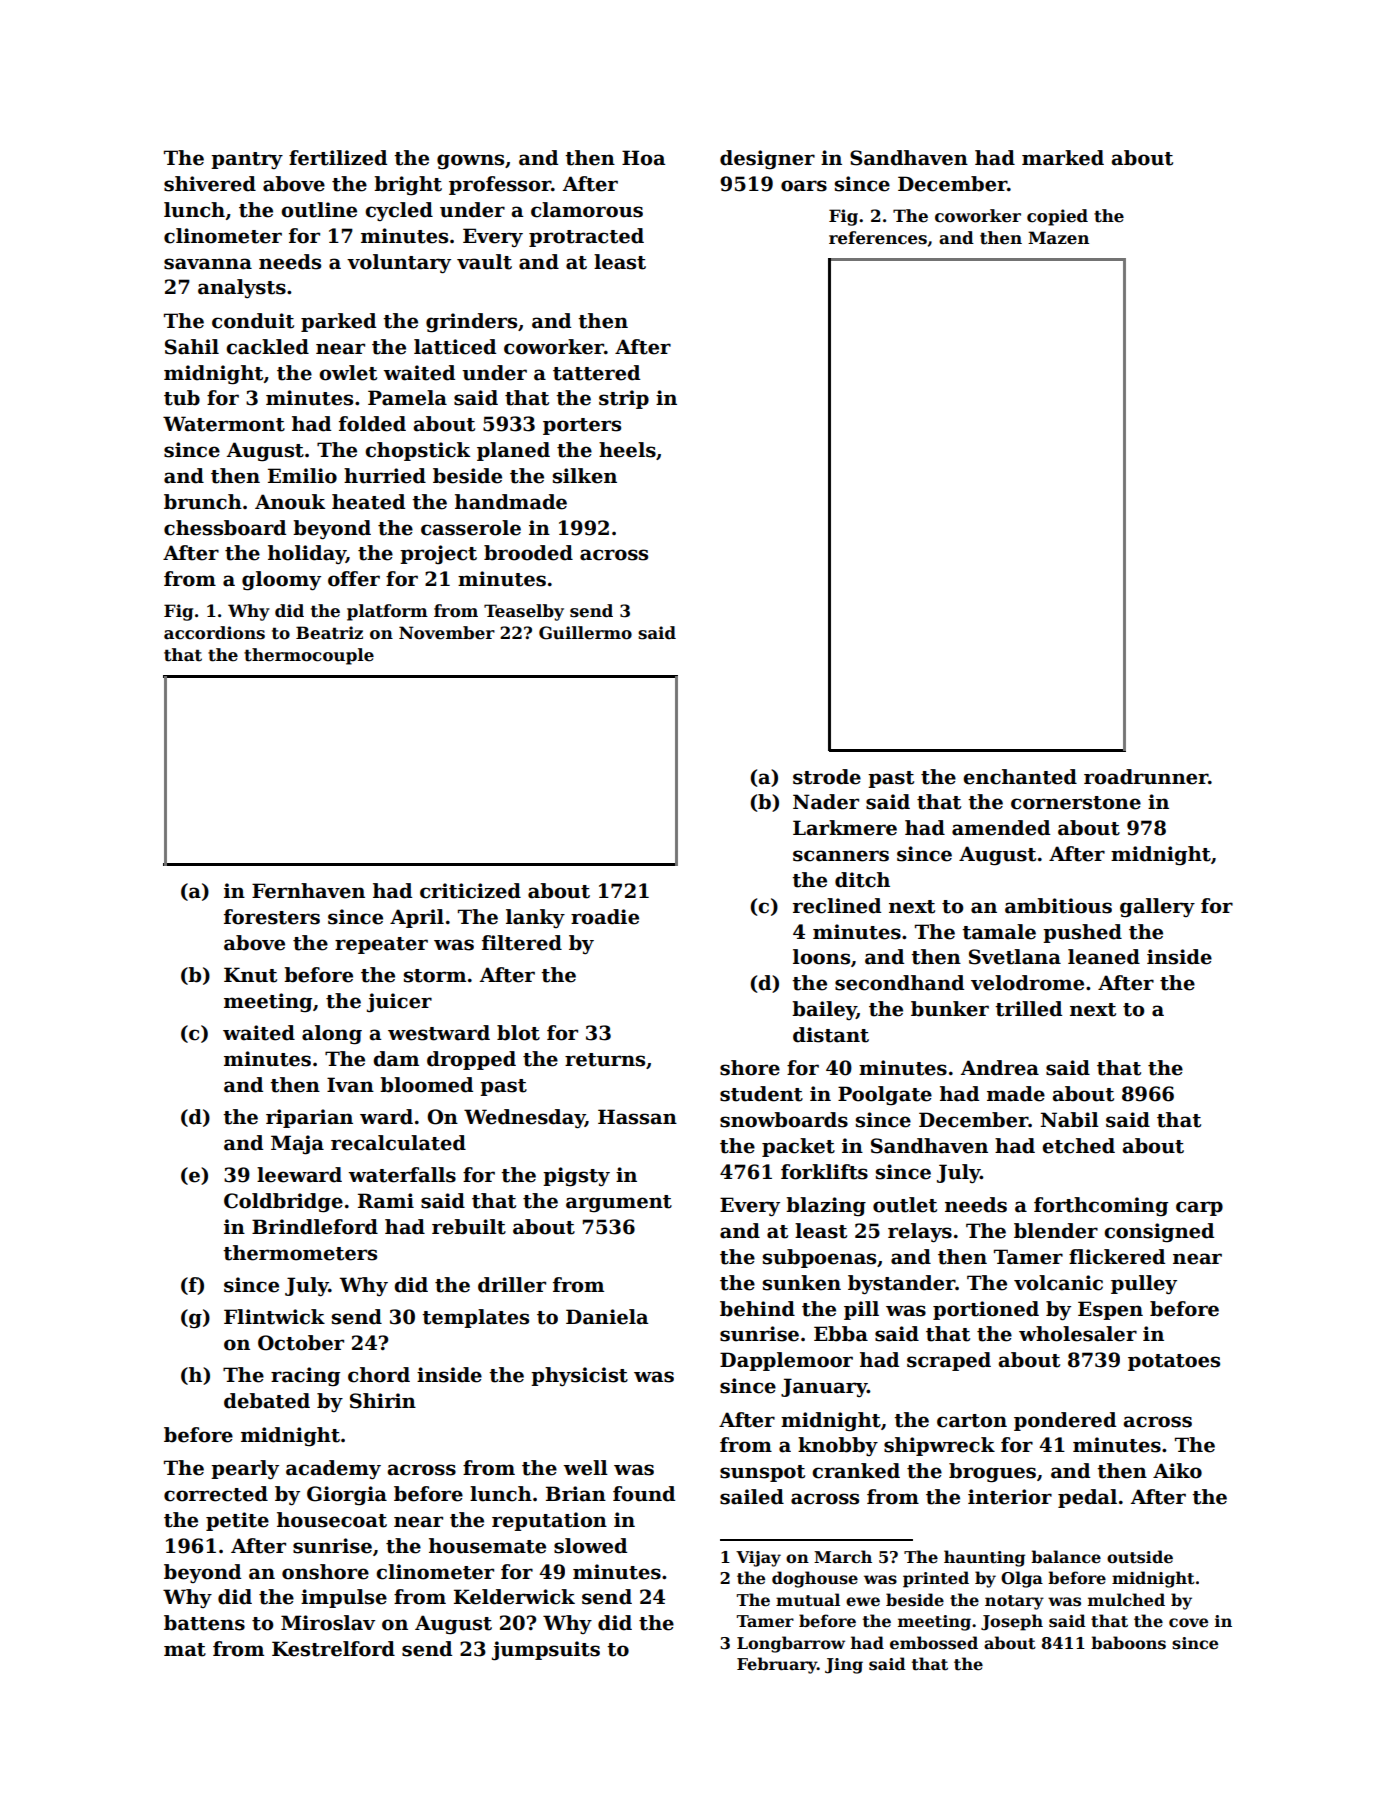 This document has width=1398, height=1809. What do you see at coordinates (844, 1666) in the document?
I see `Jing` at bounding box center [844, 1666].
